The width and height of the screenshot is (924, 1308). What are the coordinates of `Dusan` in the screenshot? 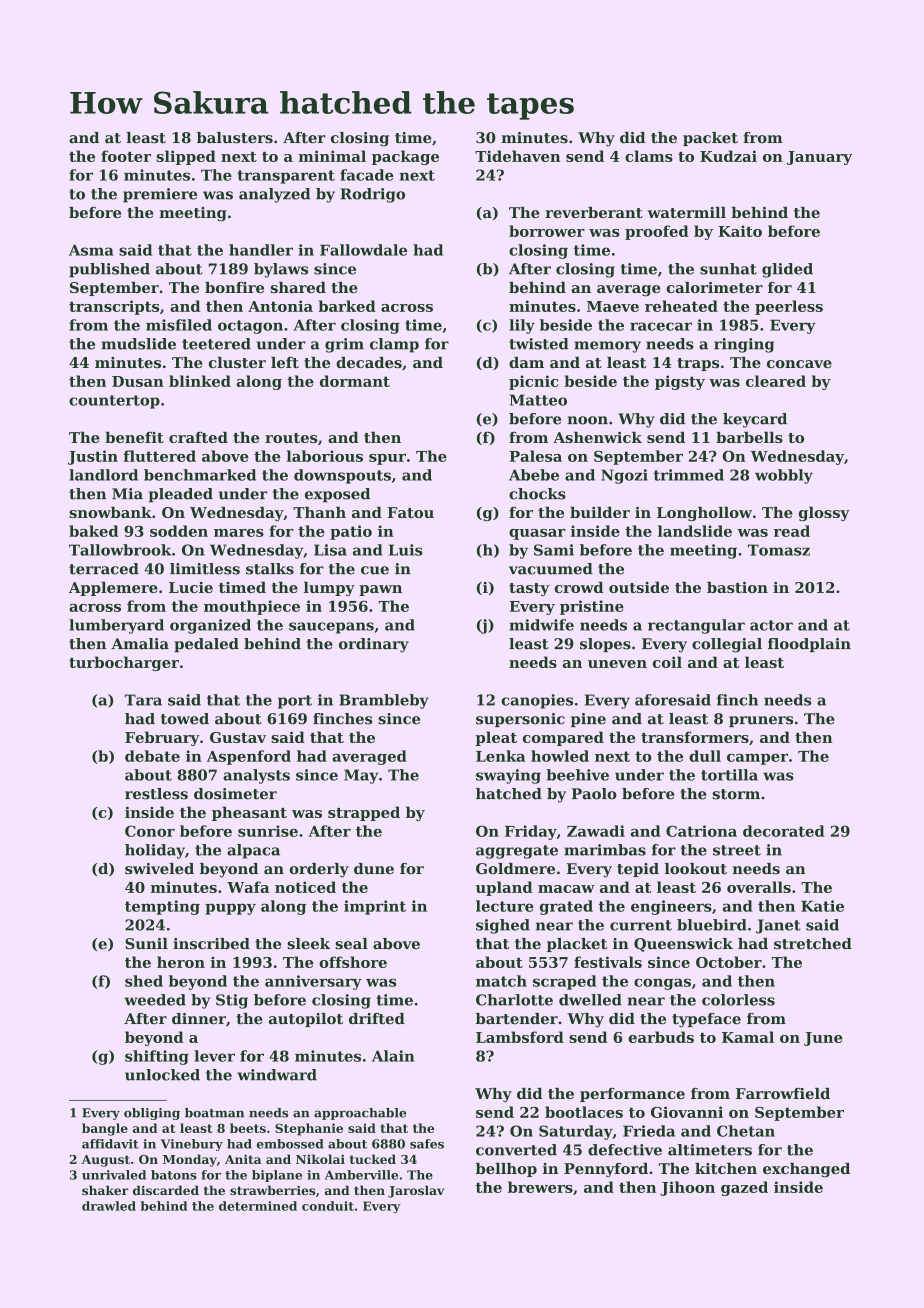 It's located at (138, 381).
